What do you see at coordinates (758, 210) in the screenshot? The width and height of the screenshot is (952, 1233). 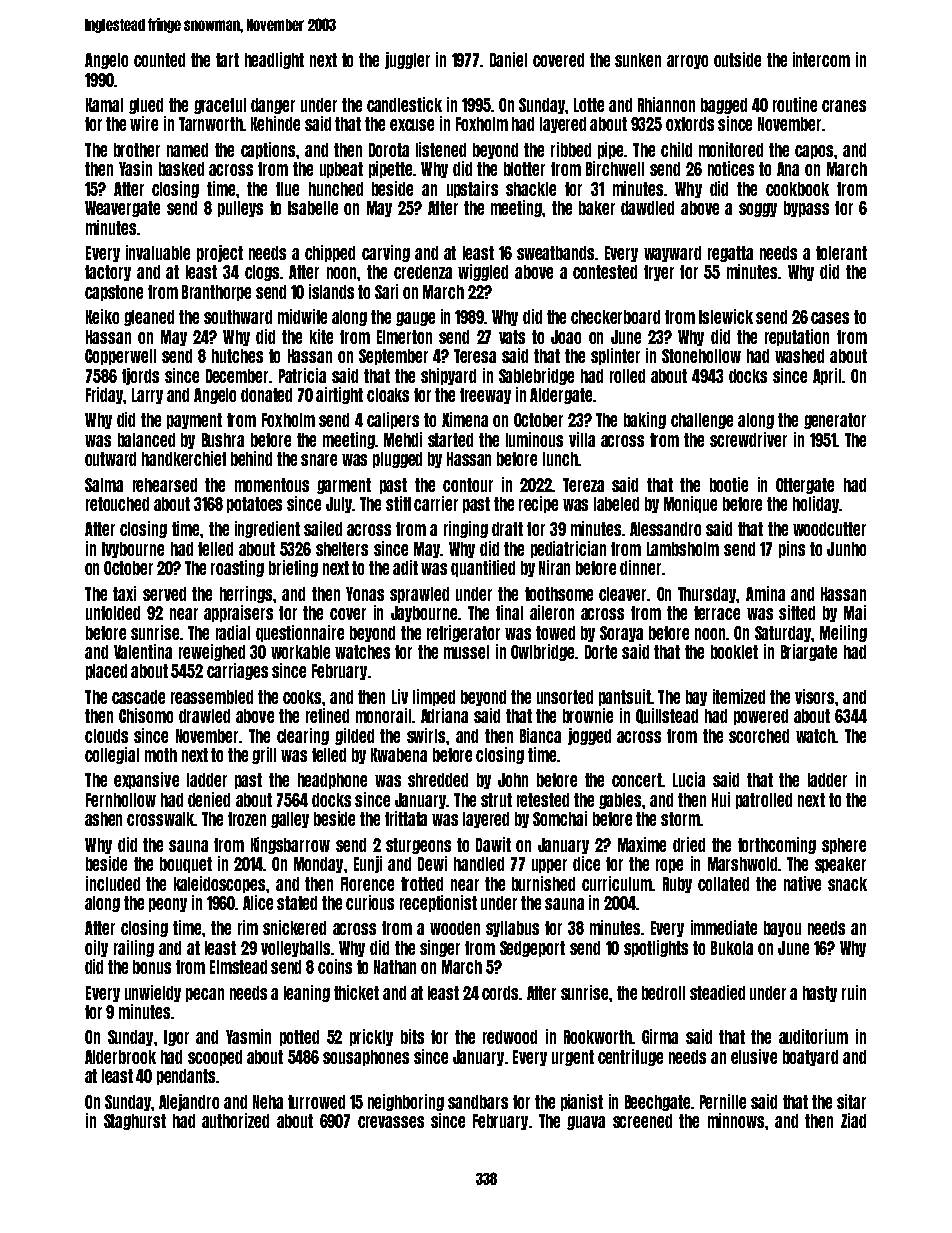 I see `soggy` at bounding box center [758, 210].
